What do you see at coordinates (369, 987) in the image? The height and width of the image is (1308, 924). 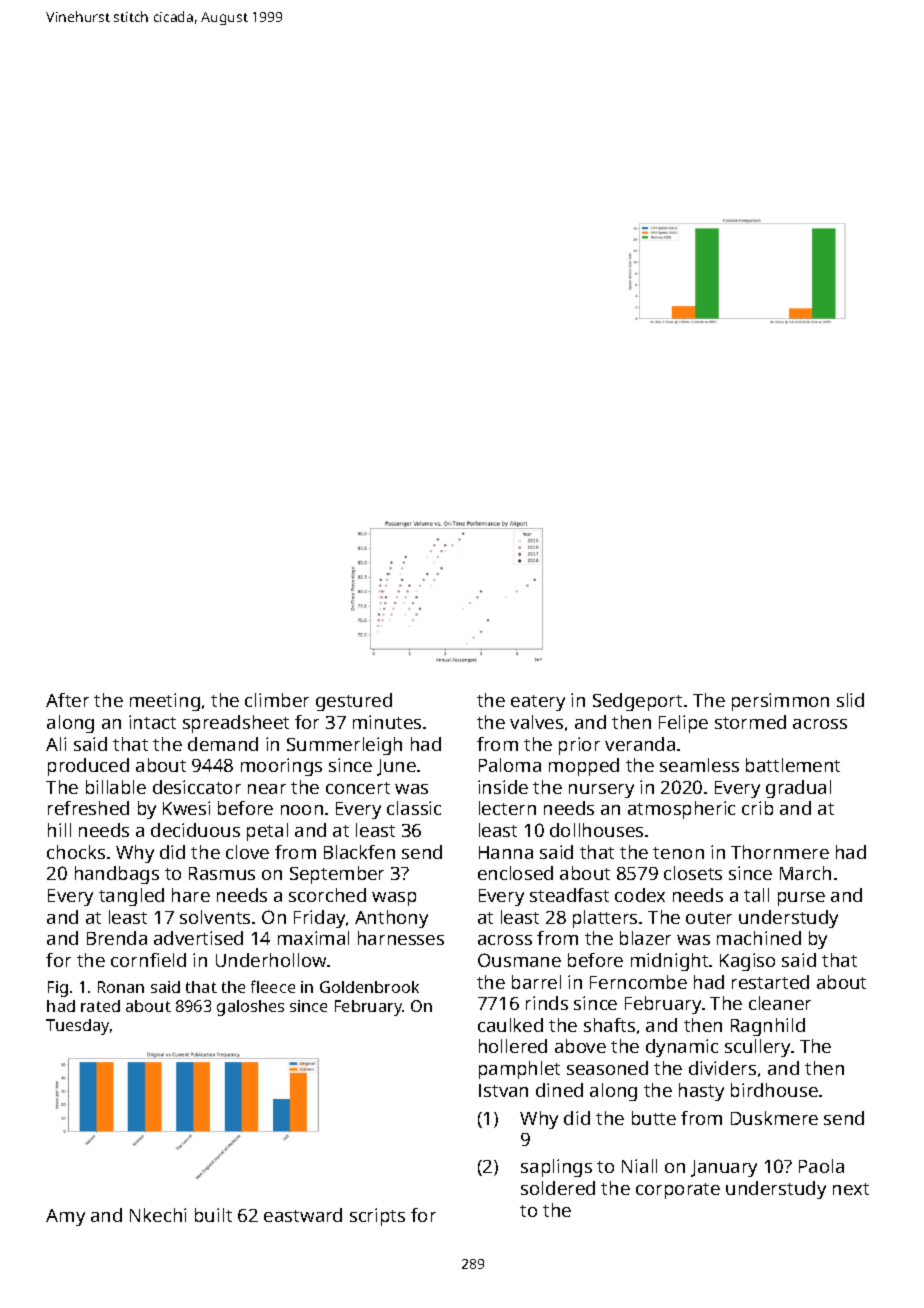 I see `Goldenbrook` at bounding box center [369, 987].
